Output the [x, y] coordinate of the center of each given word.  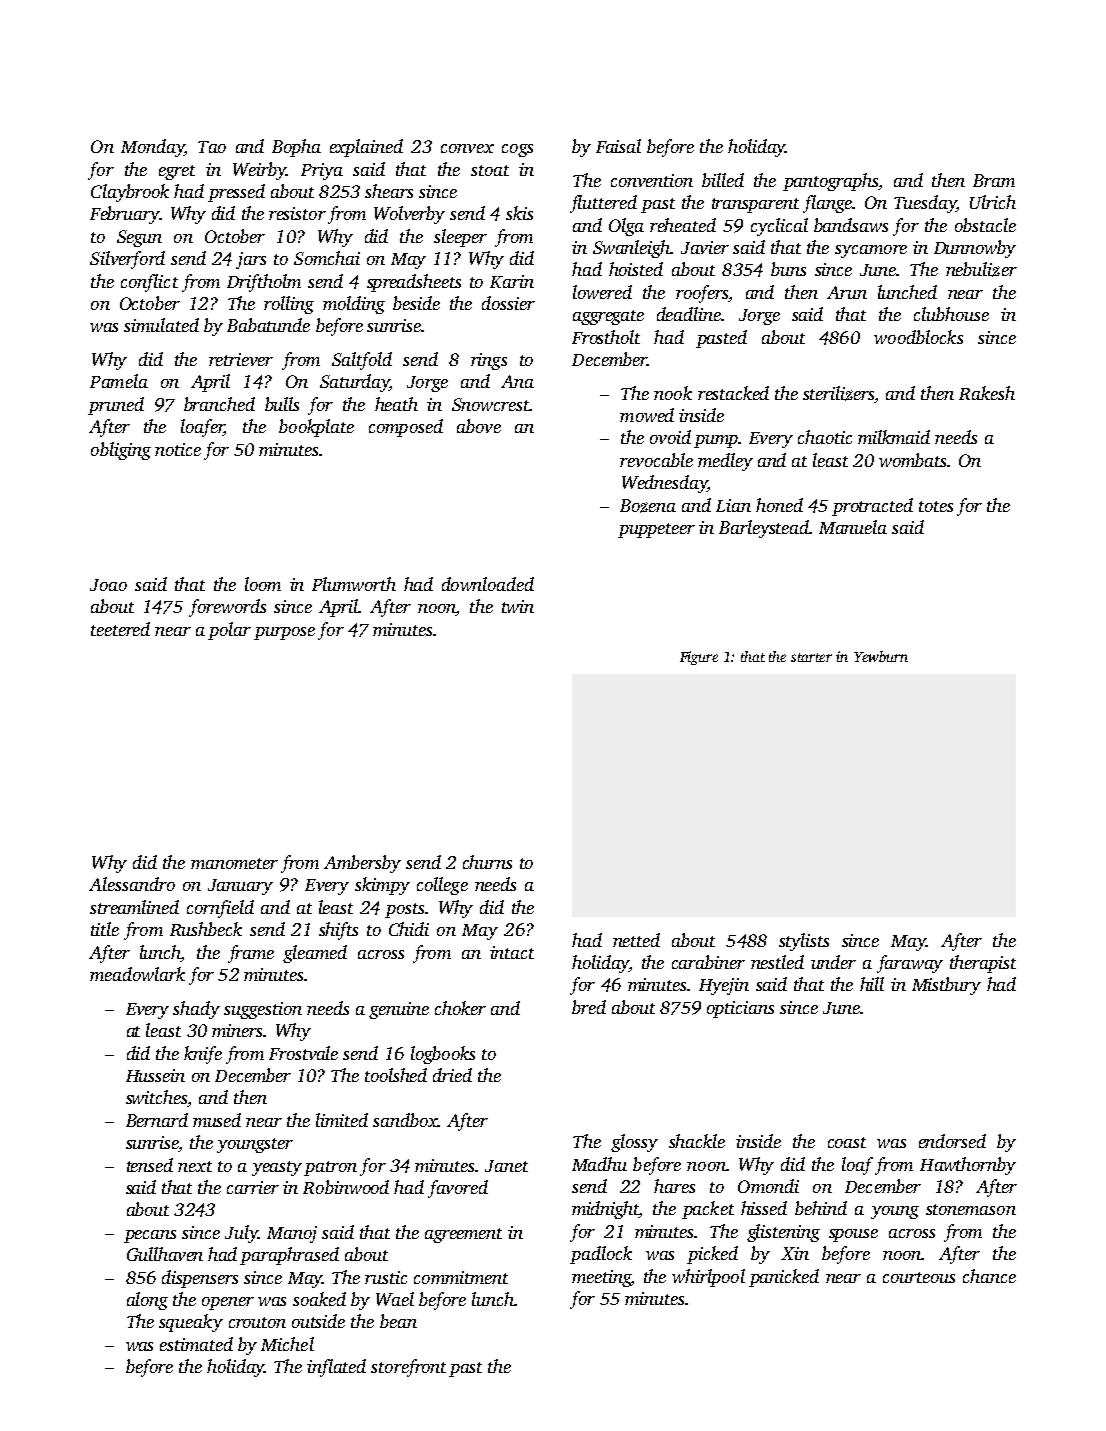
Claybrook [130, 193]
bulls [282, 404]
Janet [506, 1166]
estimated [196, 1344]
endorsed [952, 1141]
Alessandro [132, 884]
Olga [626, 227]
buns [788, 269]
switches [157, 1098]
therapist [983, 964]
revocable [656, 460]
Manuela [853, 527]
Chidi [409, 929]
